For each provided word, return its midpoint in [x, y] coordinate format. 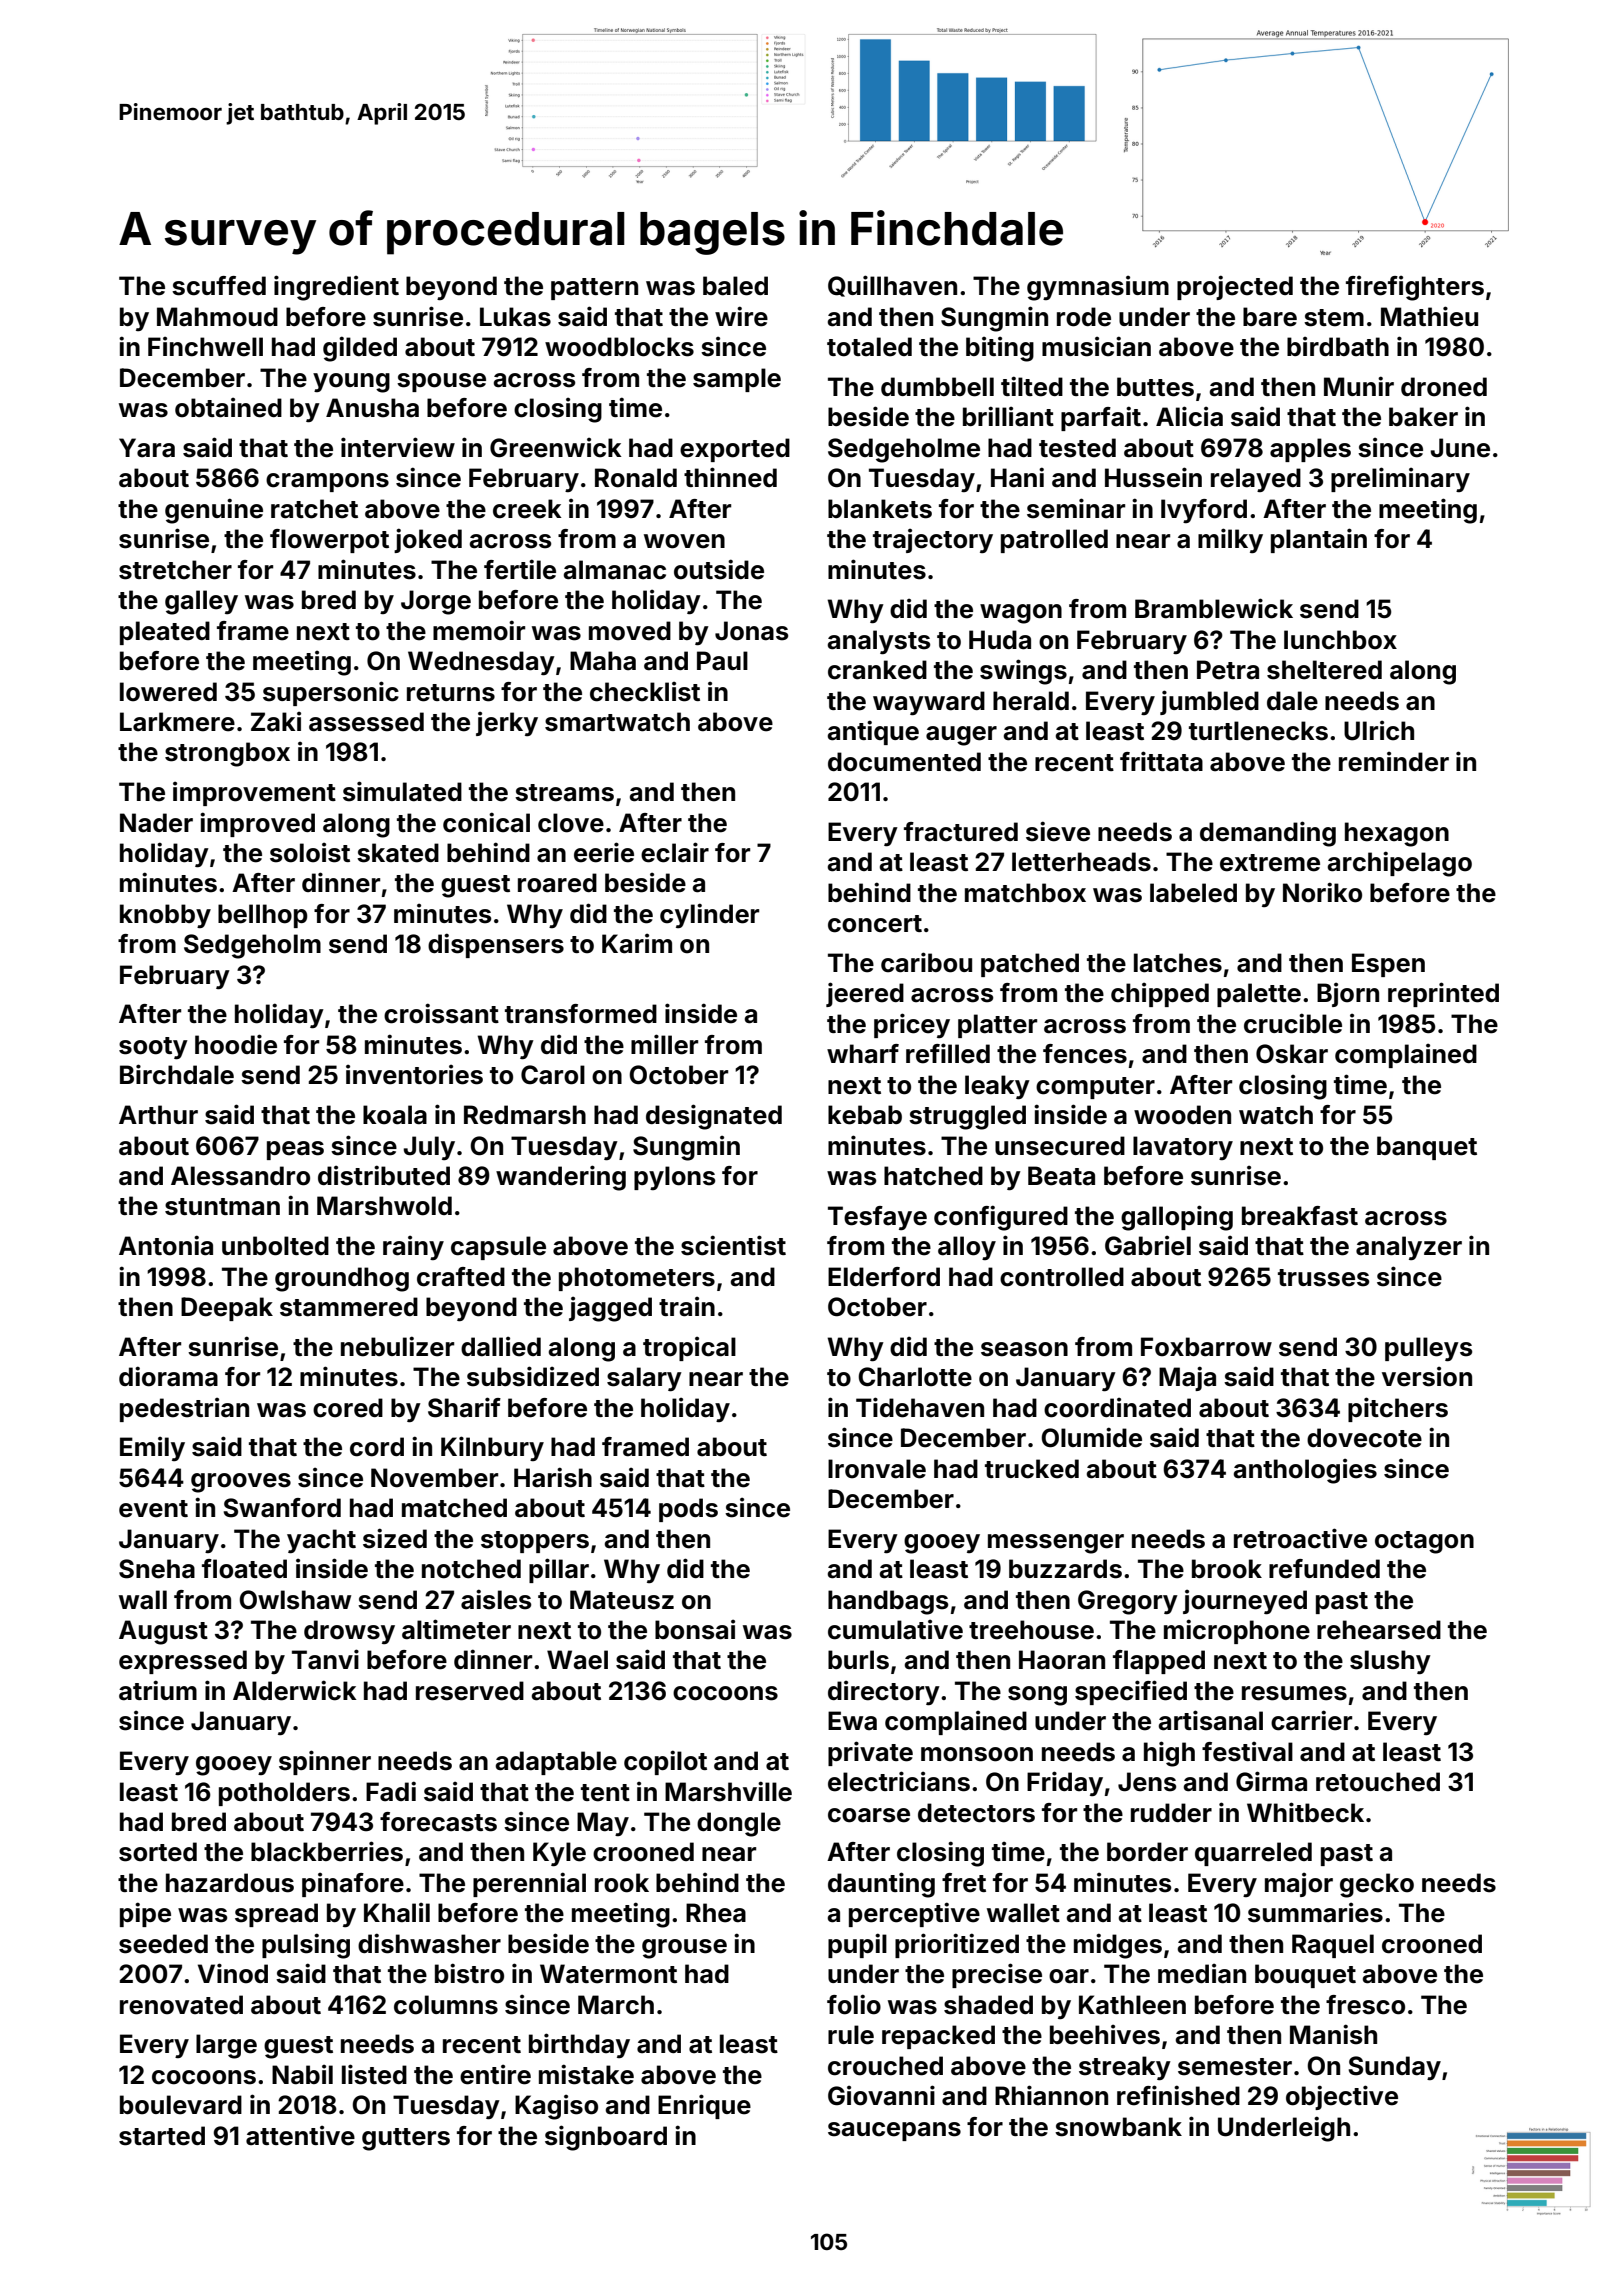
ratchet [314, 509]
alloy [967, 1248]
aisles [496, 1599]
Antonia [166, 1245]
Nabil [302, 2074]
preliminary [1400, 479]
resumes [1294, 1693]
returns [451, 693]
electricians [899, 1781]
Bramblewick [1214, 608]
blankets [880, 509]
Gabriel [1148, 1245]
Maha [603, 661]
